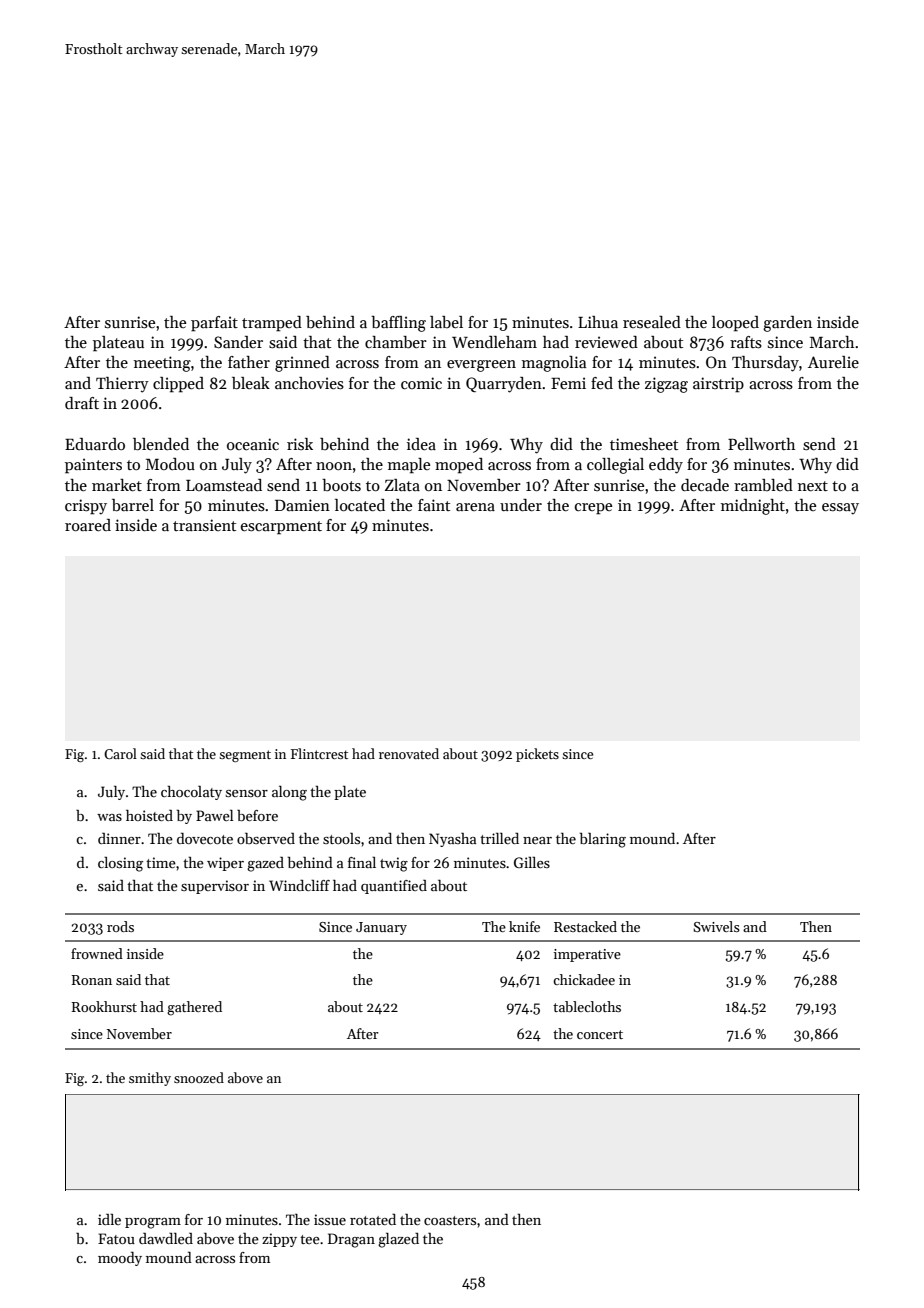 The width and height of the screenshot is (924, 1308). I want to click on eddy, so click(666, 466).
